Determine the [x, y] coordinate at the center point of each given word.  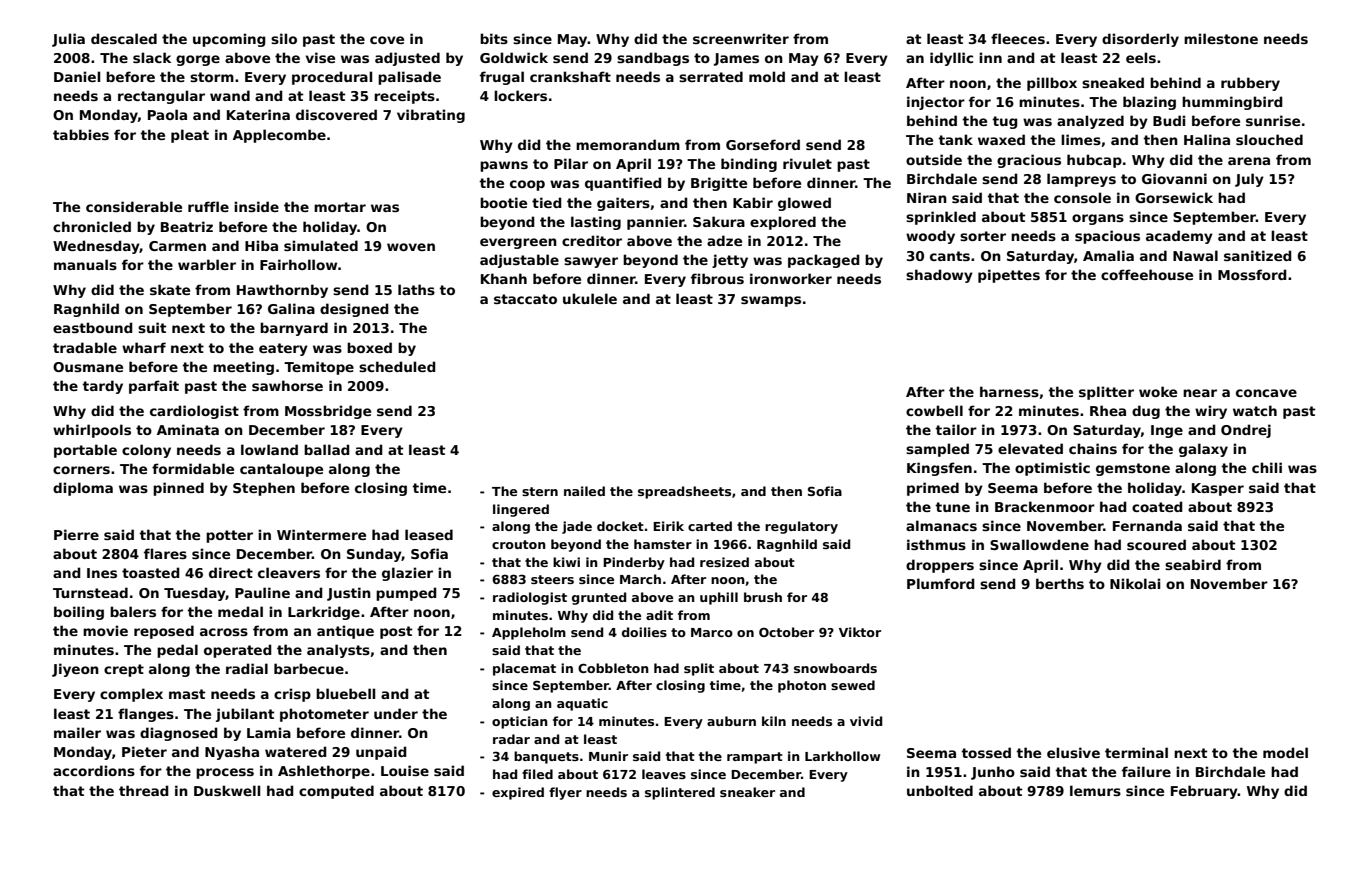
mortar [340, 207]
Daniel [77, 76]
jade [577, 527]
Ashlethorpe [324, 772]
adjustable [519, 261]
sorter [983, 236]
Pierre [76, 534]
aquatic [582, 704]
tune [952, 507]
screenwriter [741, 38]
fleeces [1018, 38]
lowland [269, 449]
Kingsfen [939, 469]
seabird [1193, 564]
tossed [986, 752]
